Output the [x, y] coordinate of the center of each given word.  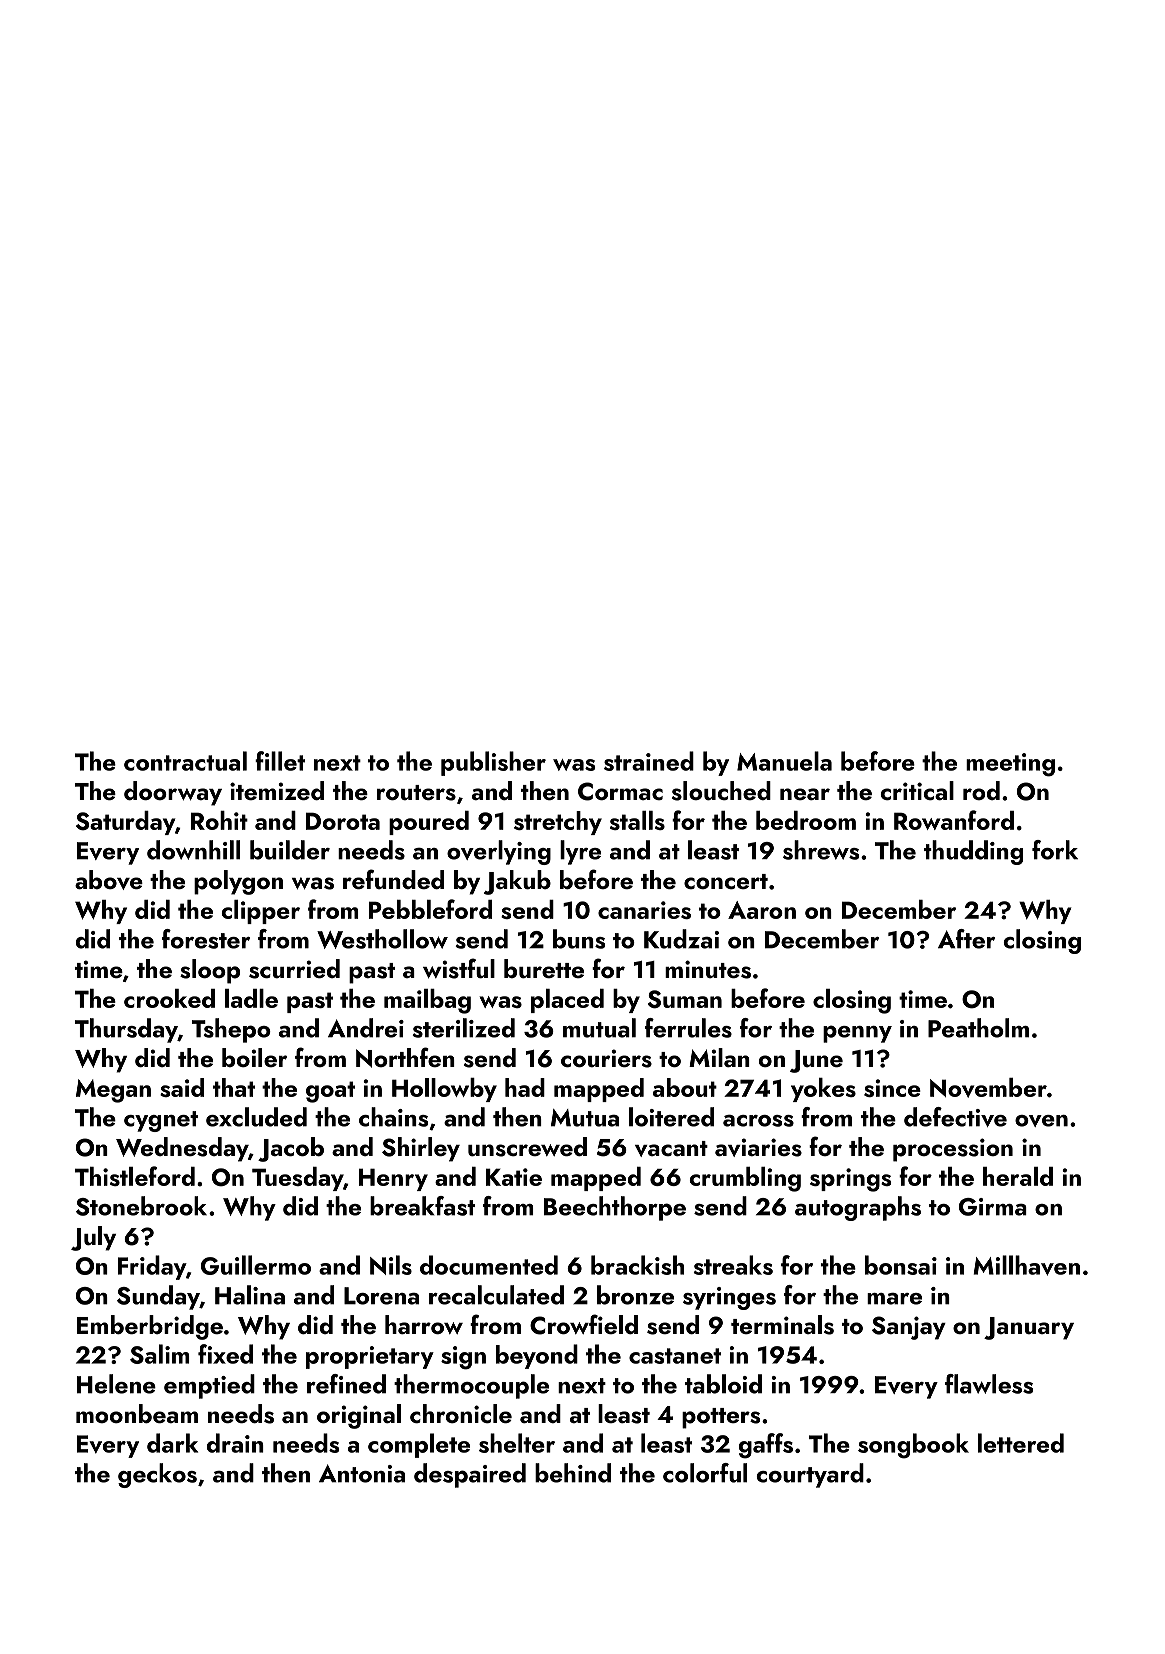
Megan [113, 1091]
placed [567, 1001]
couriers [606, 1058]
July [93, 1238]
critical [917, 790]
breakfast [422, 1206]
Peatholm [978, 1028]
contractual [185, 761]
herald [1018, 1176]
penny [857, 1034]
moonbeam [137, 1413]
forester [206, 939]
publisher [493, 763]
